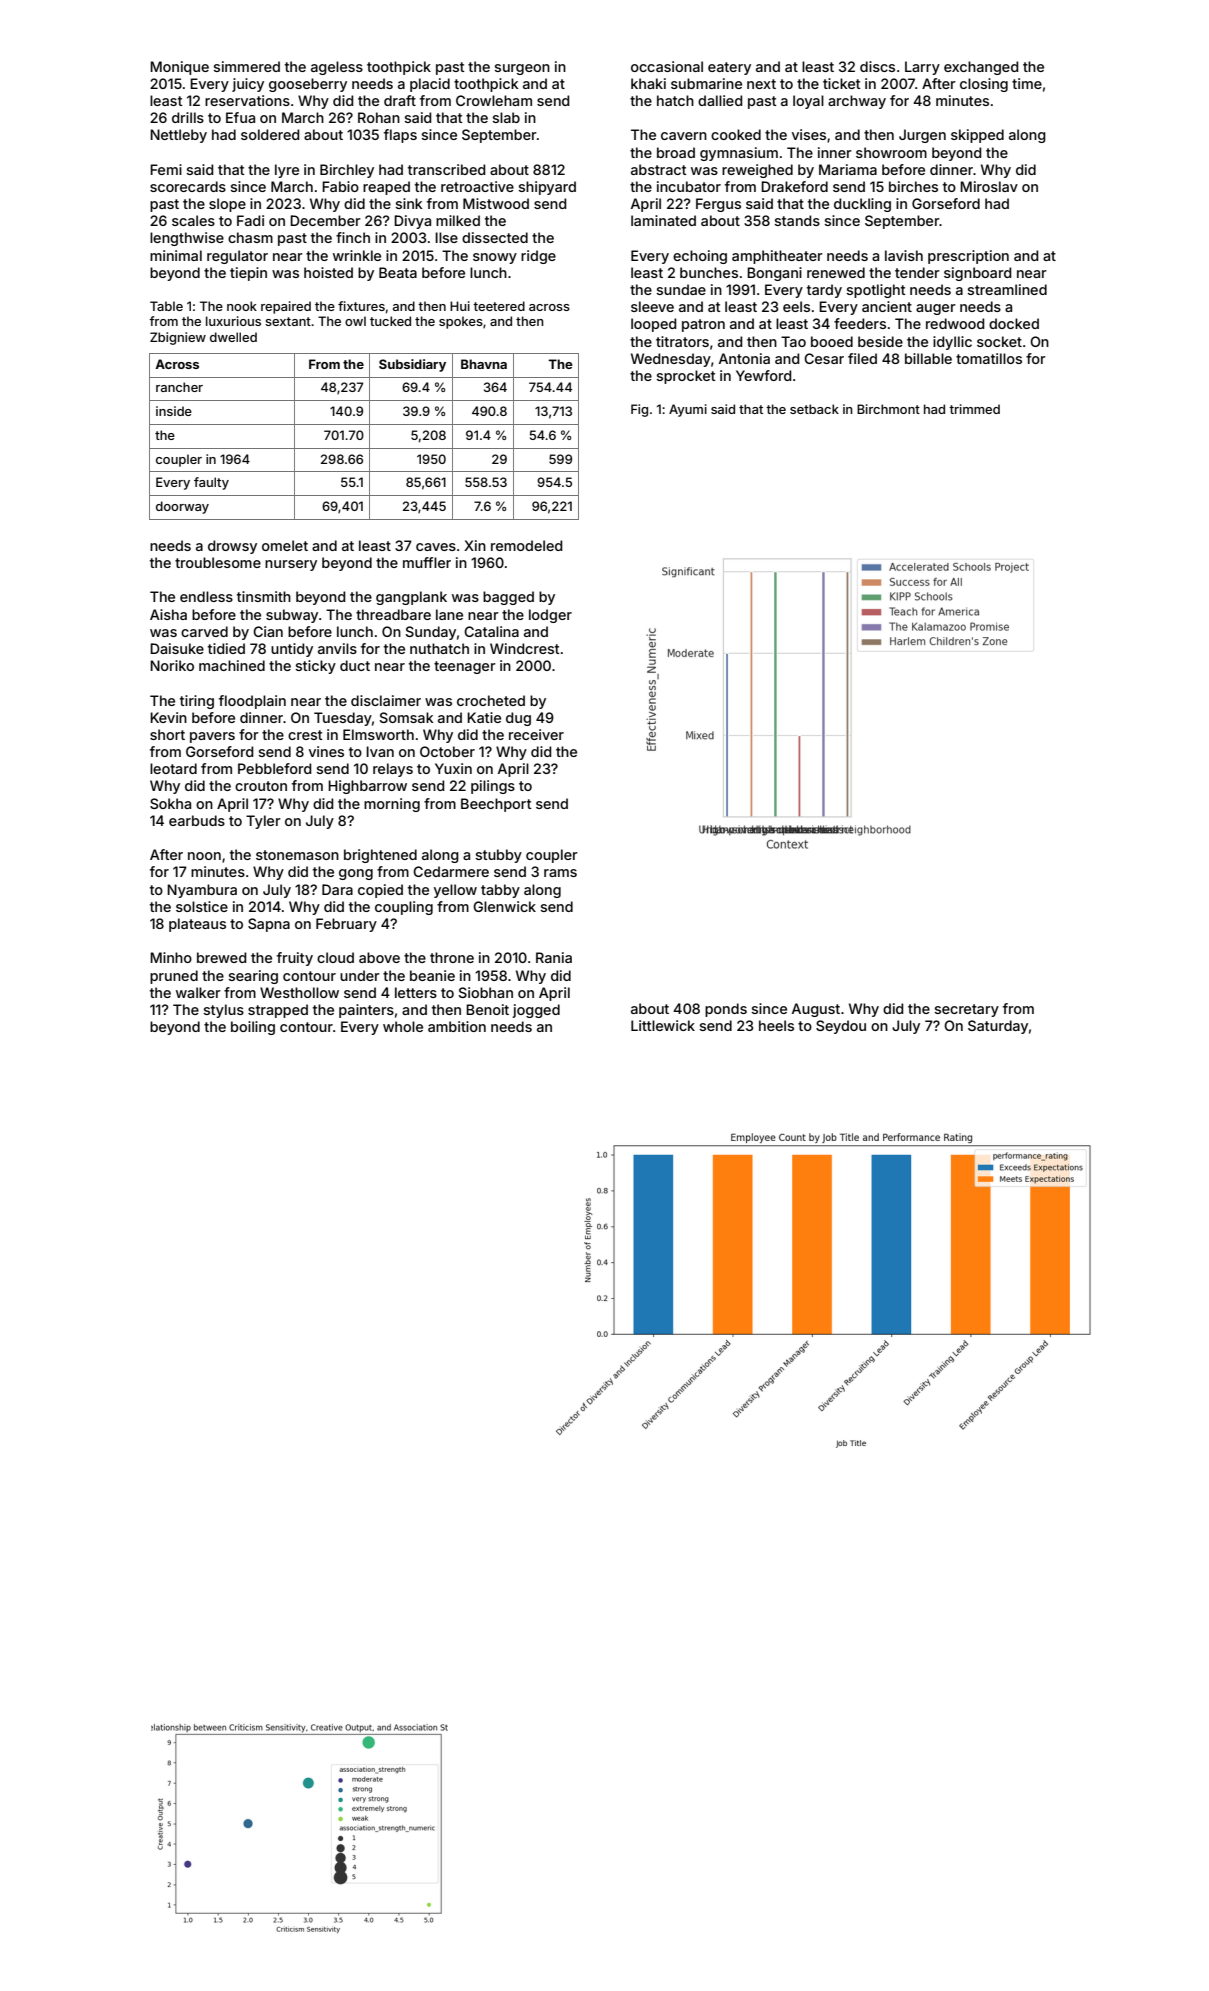  What do you see at coordinates (547, 188) in the image?
I see `shipyard` at bounding box center [547, 188].
